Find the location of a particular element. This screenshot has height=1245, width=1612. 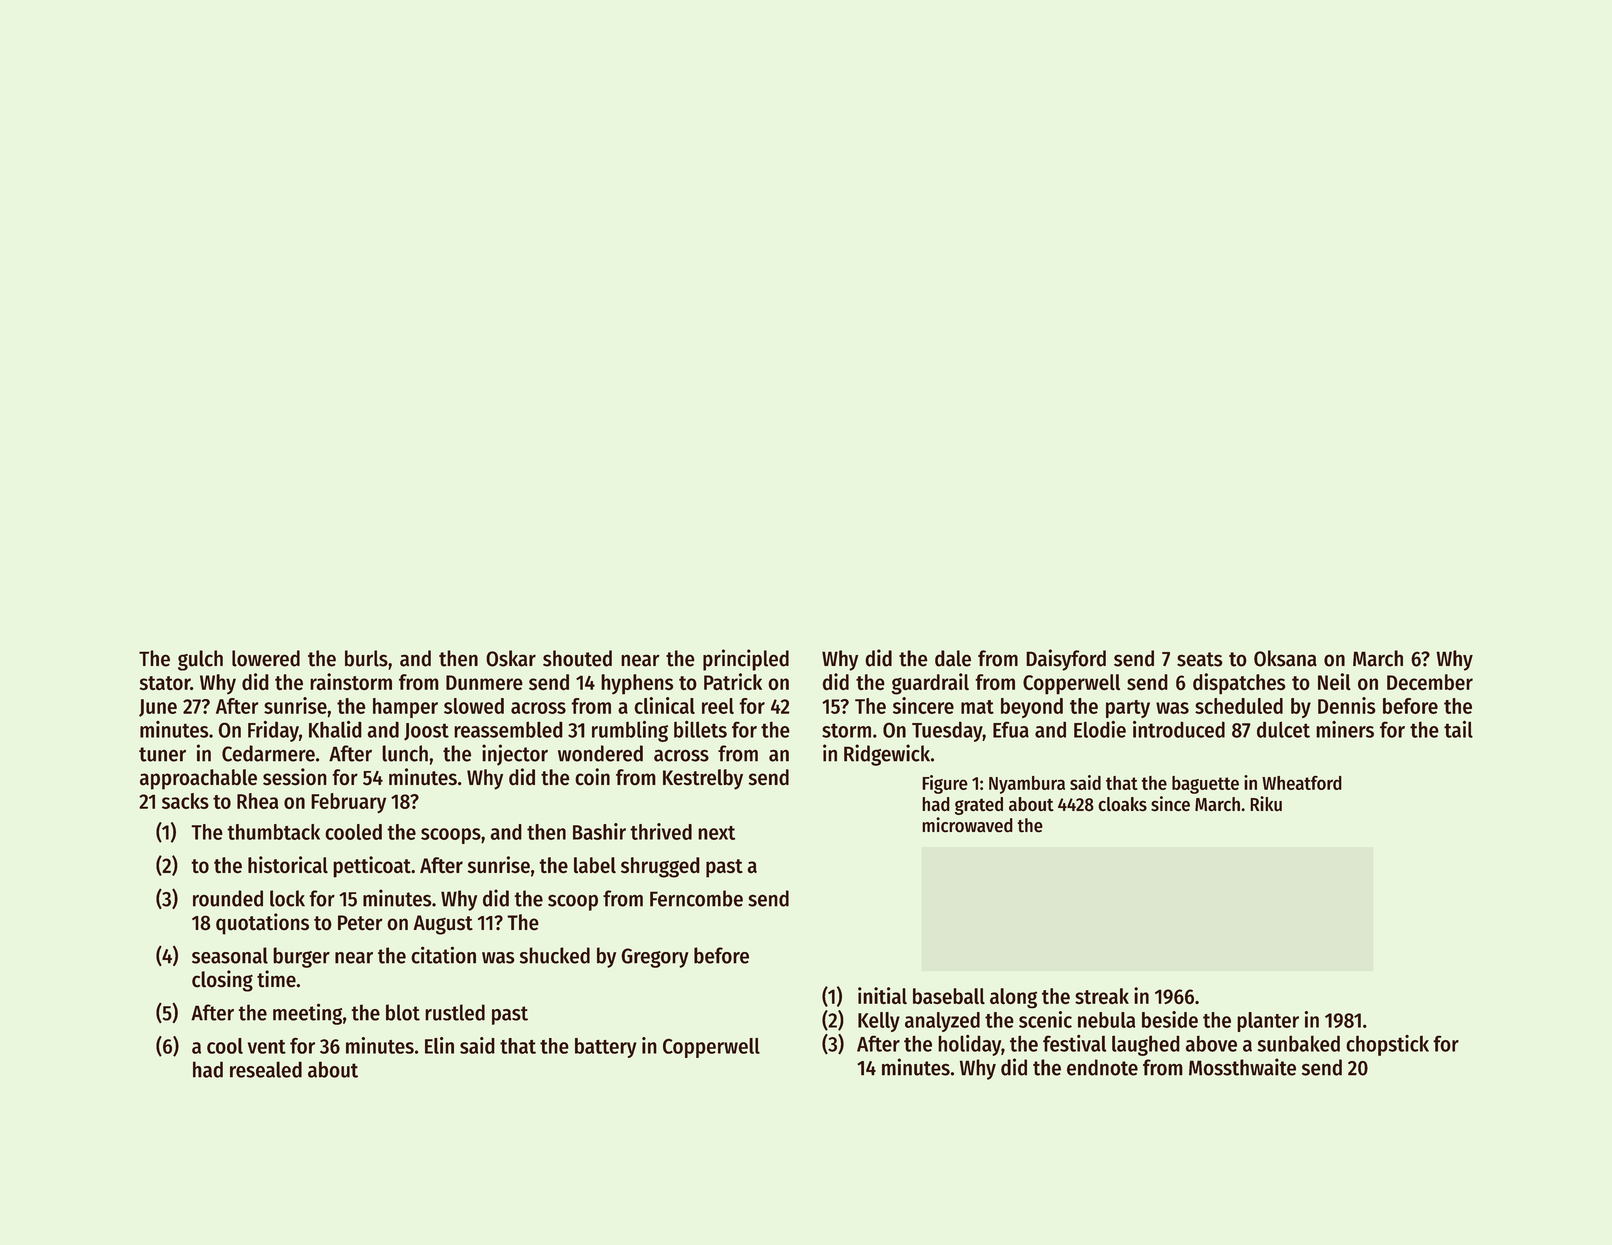

resealed is located at coordinates (266, 1069).
